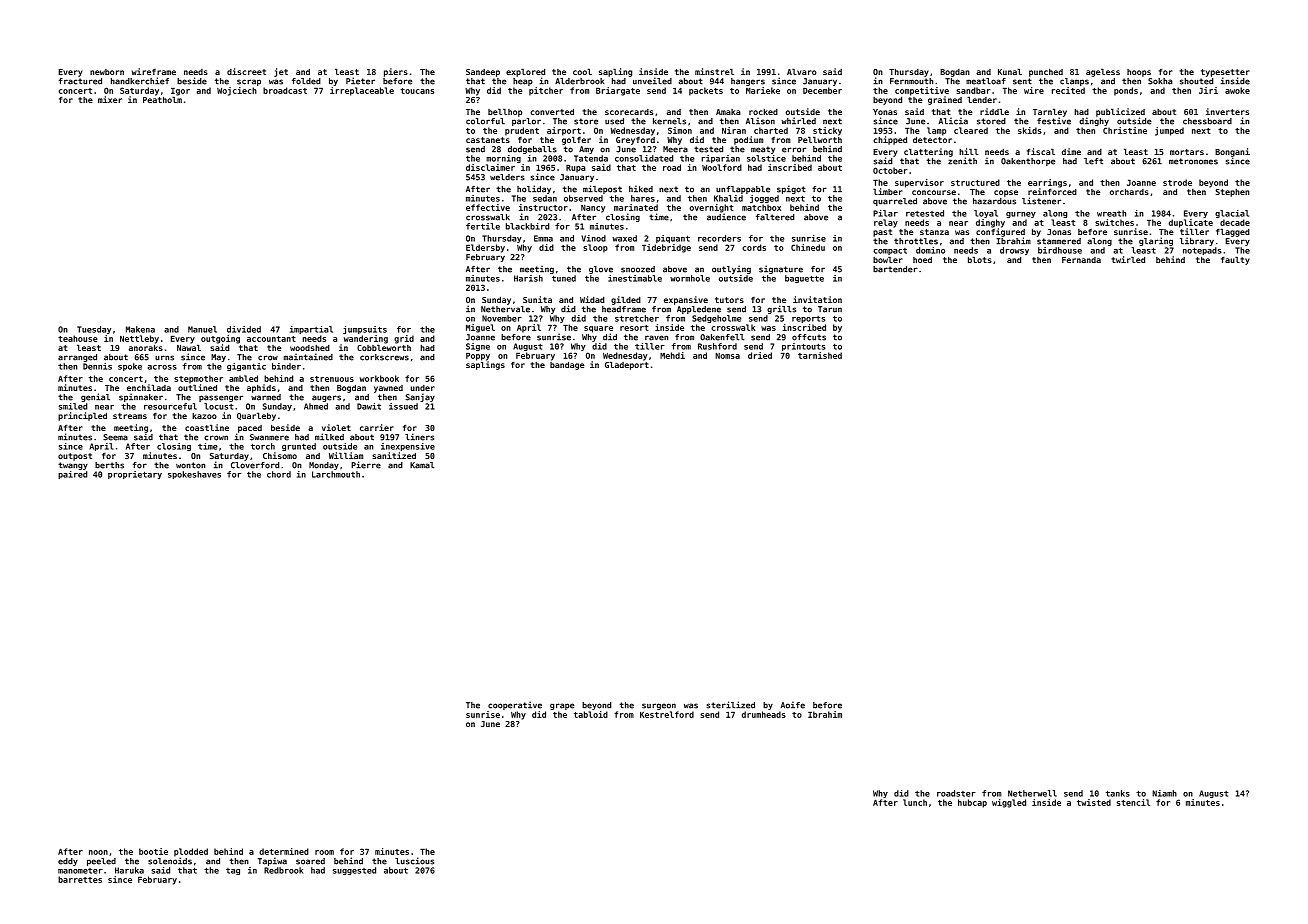 The height and width of the screenshot is (924, 1308). I want to click on proprietary, so click(135, 475).
